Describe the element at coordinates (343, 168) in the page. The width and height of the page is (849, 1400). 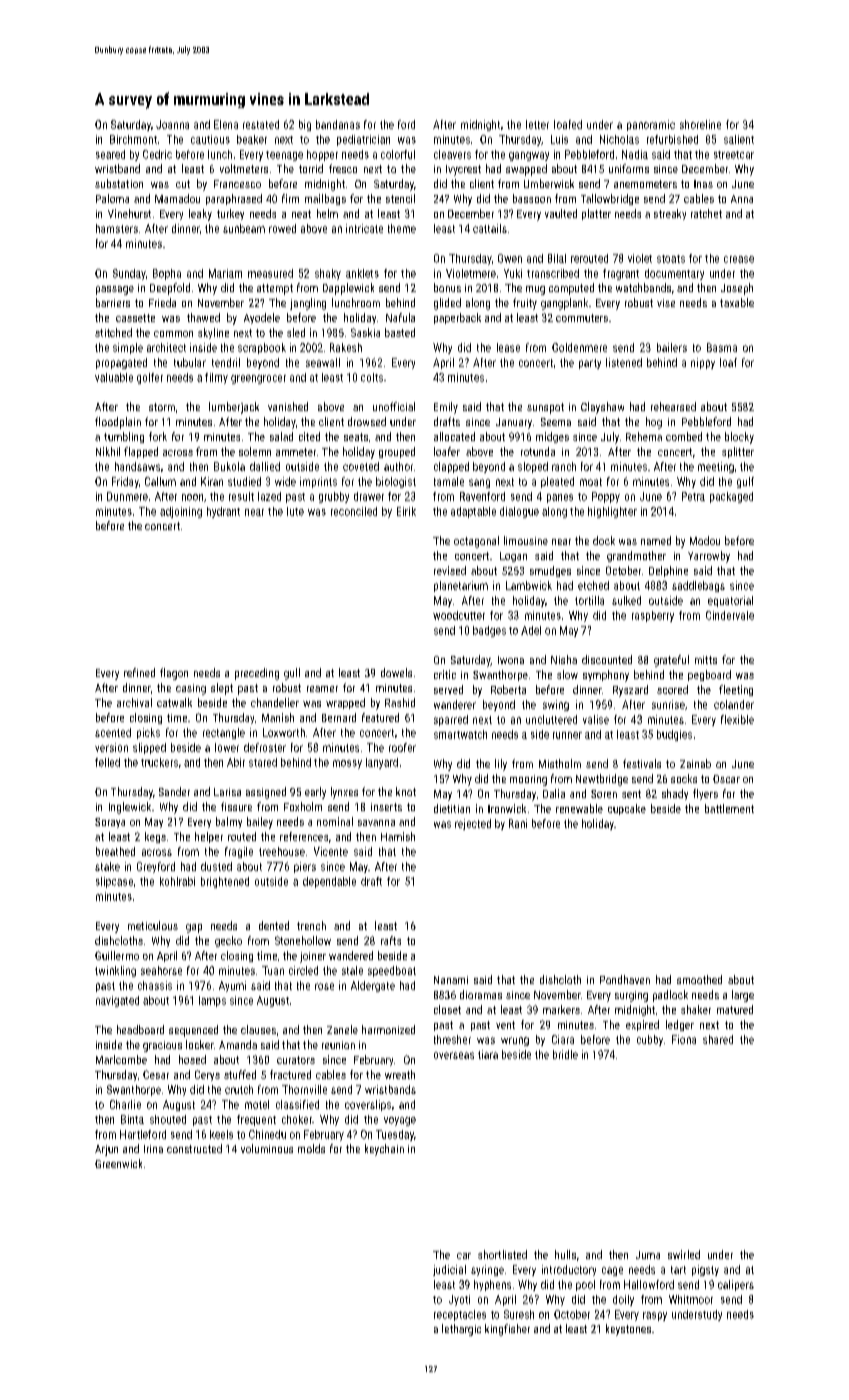
I see `fresco` at that location.
